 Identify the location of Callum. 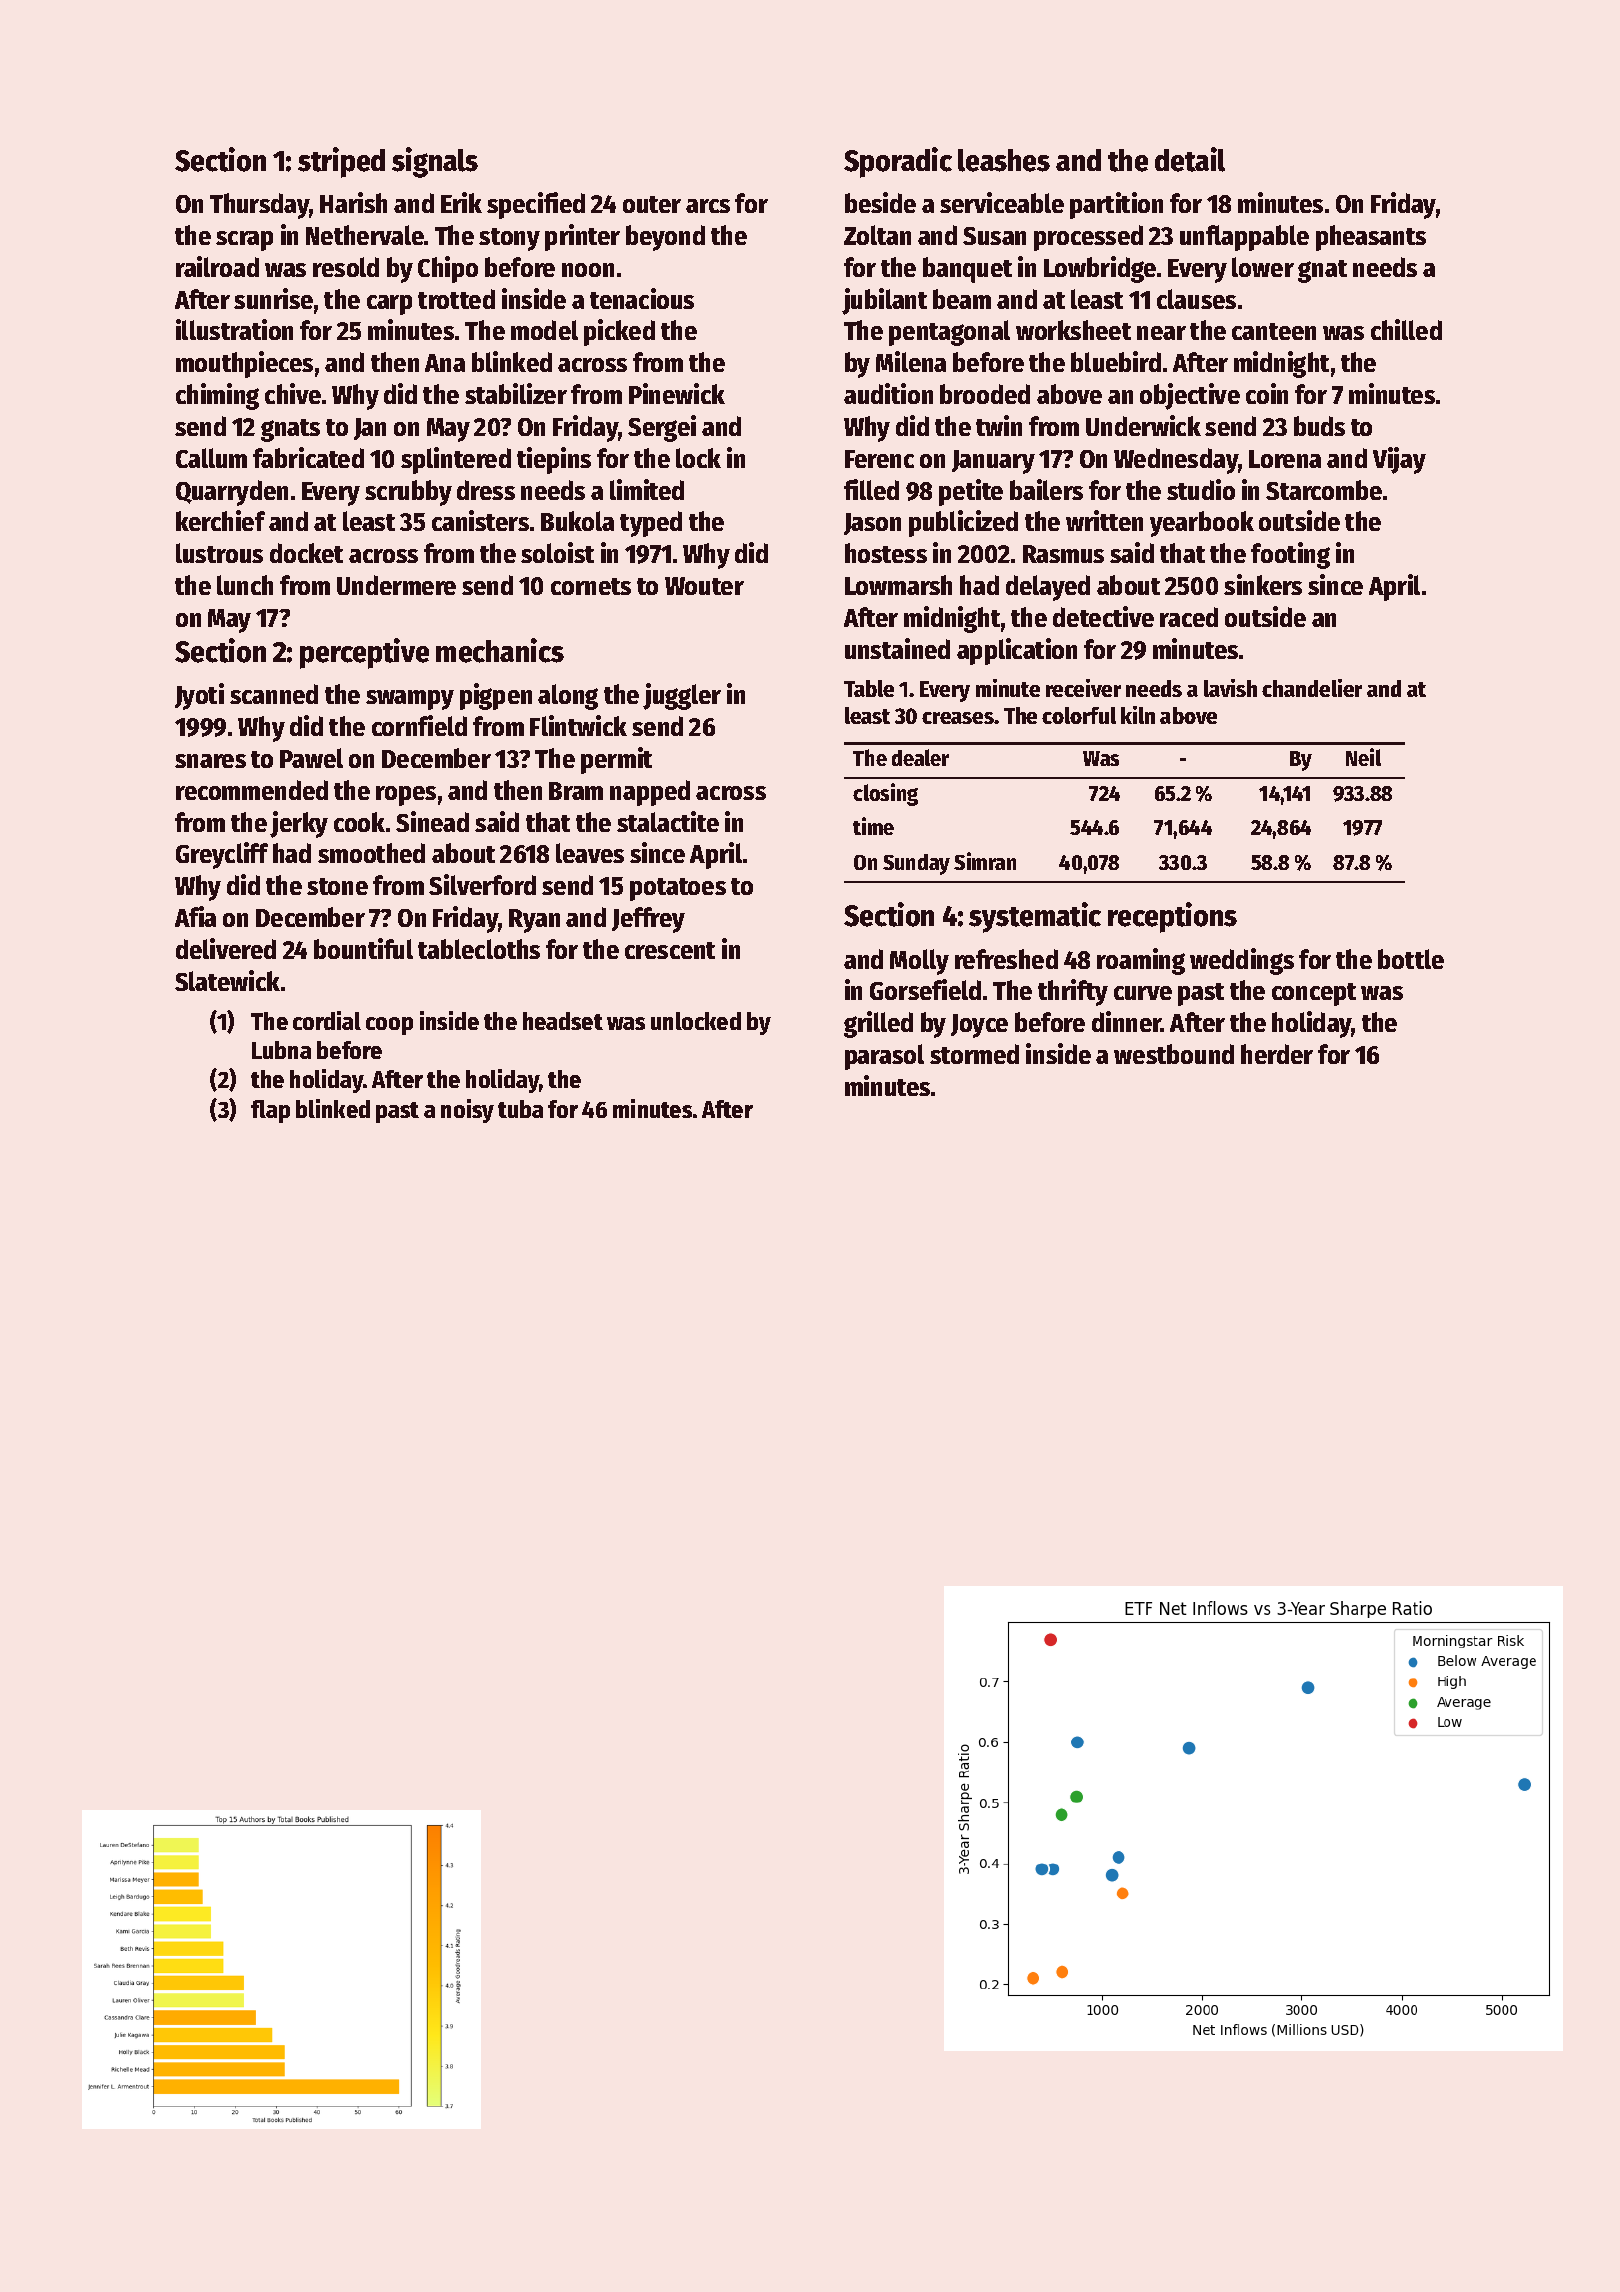
(211, 458).
